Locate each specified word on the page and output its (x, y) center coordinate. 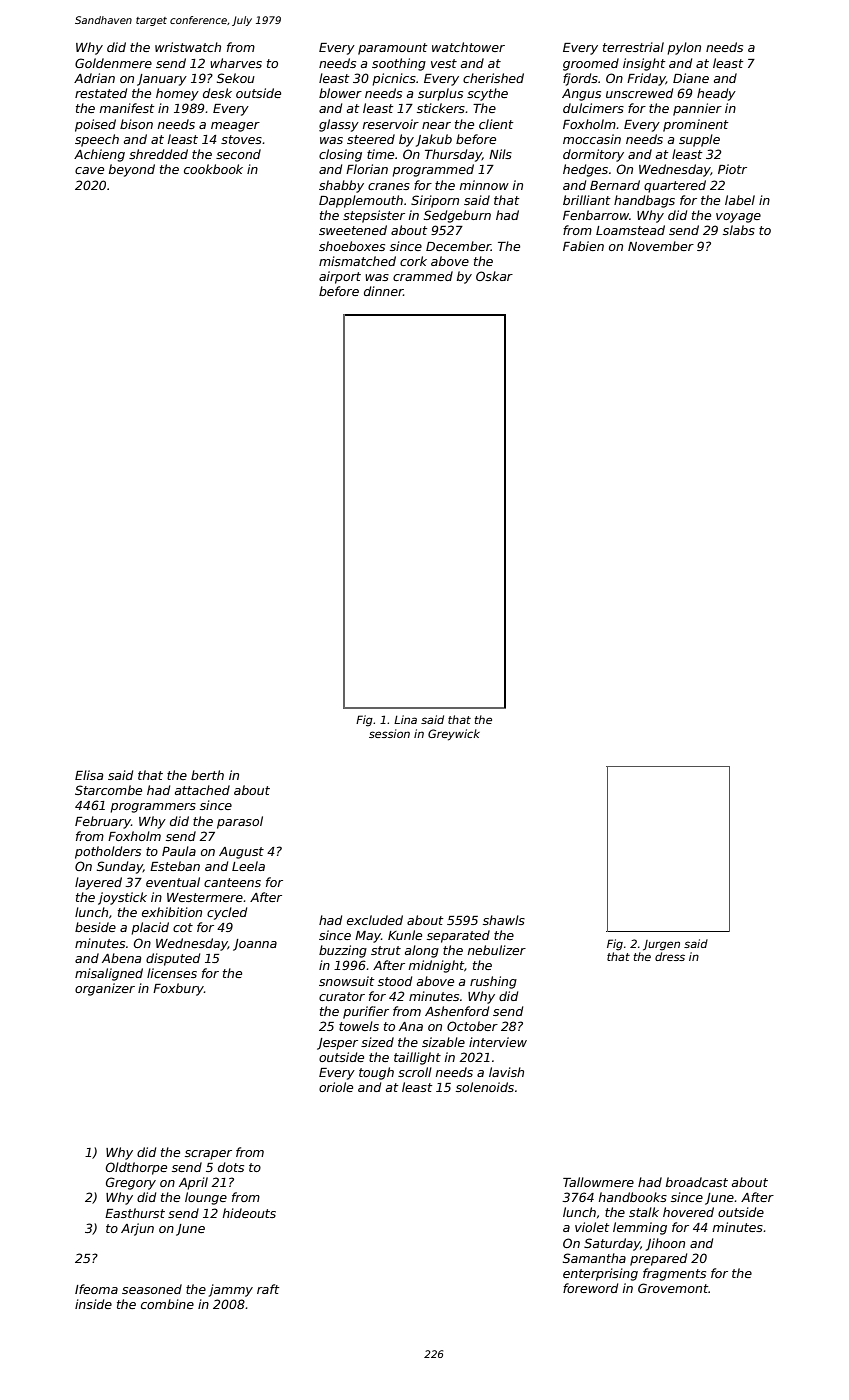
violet (592, 1227)
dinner (383, 291)
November (661, 246)
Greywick (454, 735)
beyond (132, 170)
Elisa (89, 775)
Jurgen (661, 945)
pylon (684, 48)
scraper (208, 1155)
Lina (405, 719)
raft (268, 1289)
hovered (688, 1212)
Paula (179, 851)
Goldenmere (113, 63)
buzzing (343, 951)
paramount (392, 49)
